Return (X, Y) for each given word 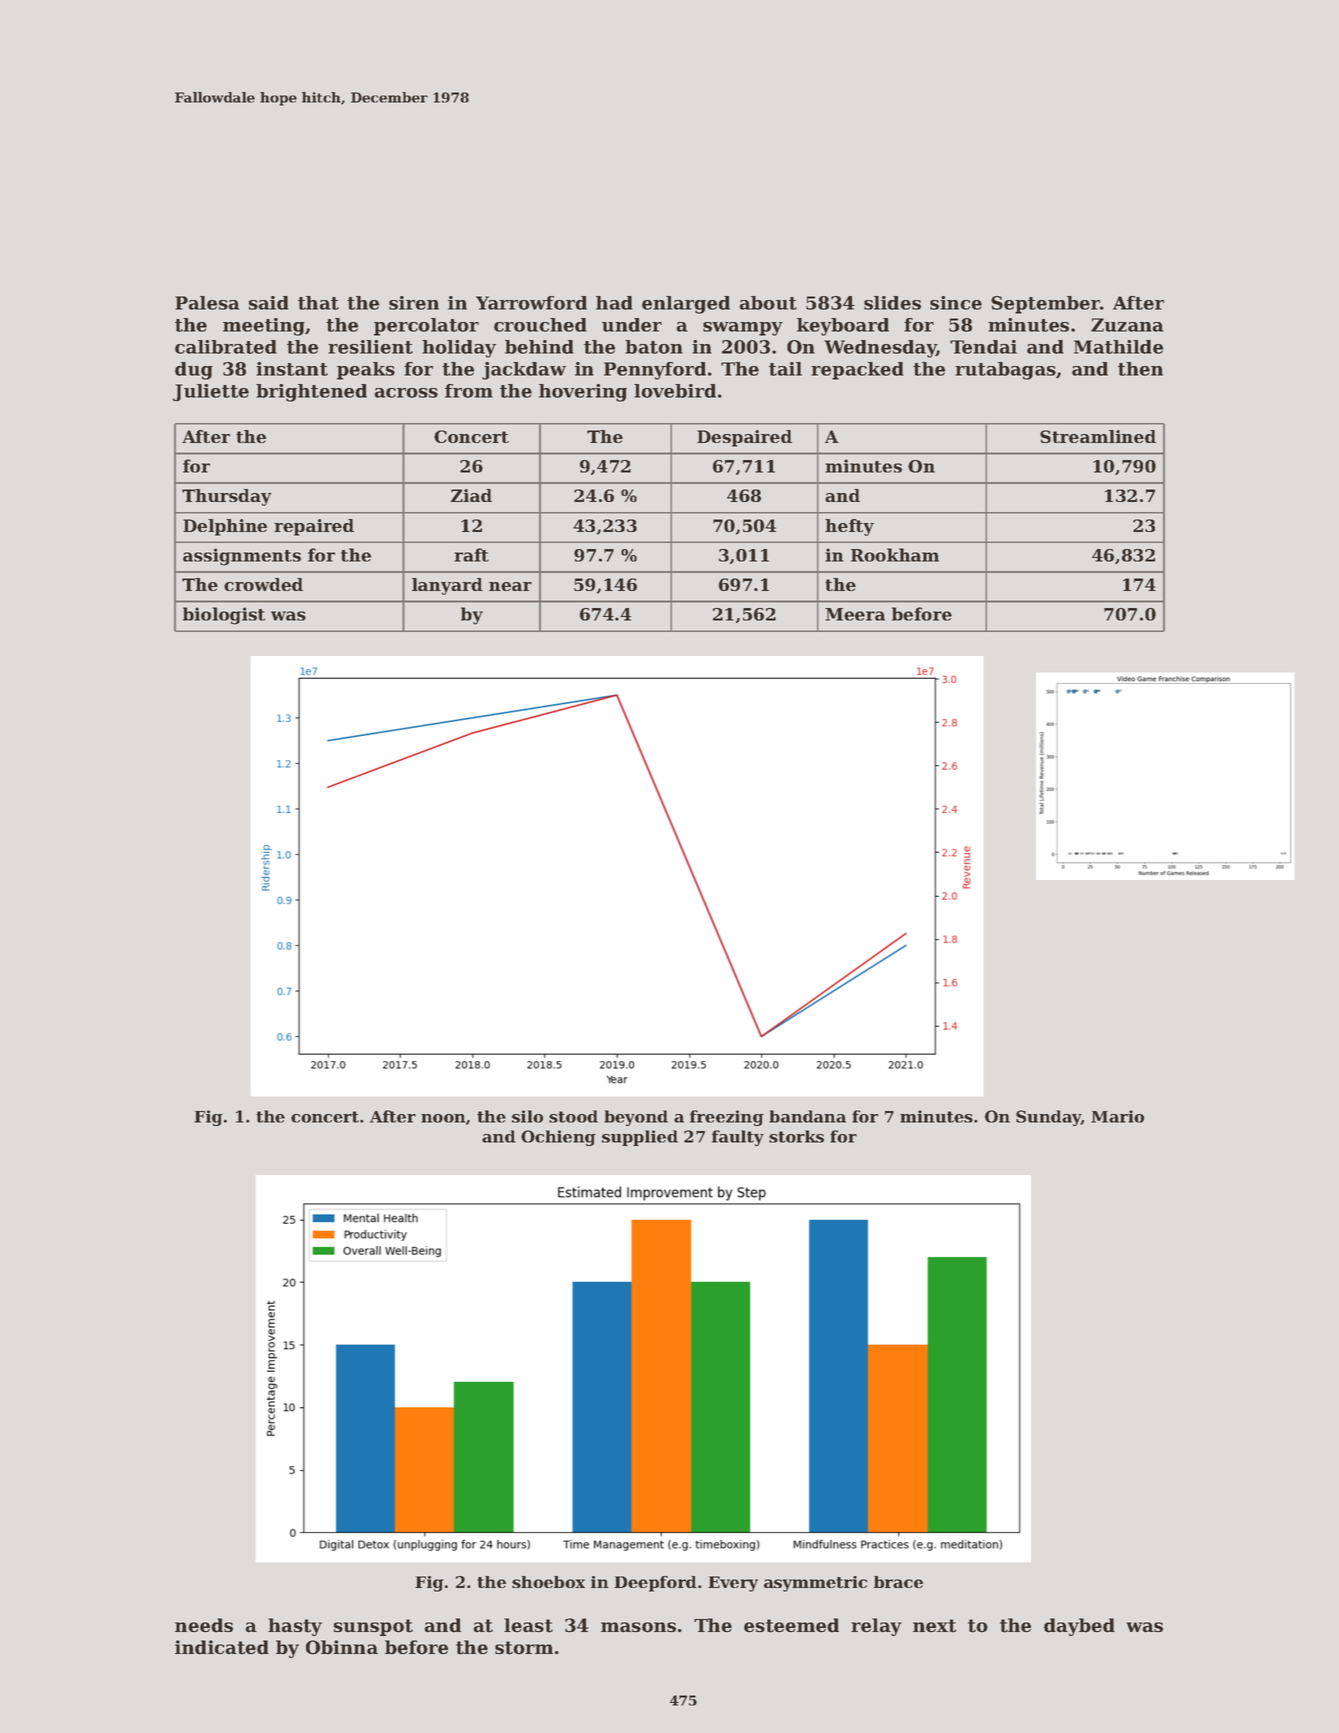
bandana (807, 1116)
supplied (640, 1138)
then (1140, 369)
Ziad (471, 495)
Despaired (744, 438)
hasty (295, 1627)
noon (443, 1118)
